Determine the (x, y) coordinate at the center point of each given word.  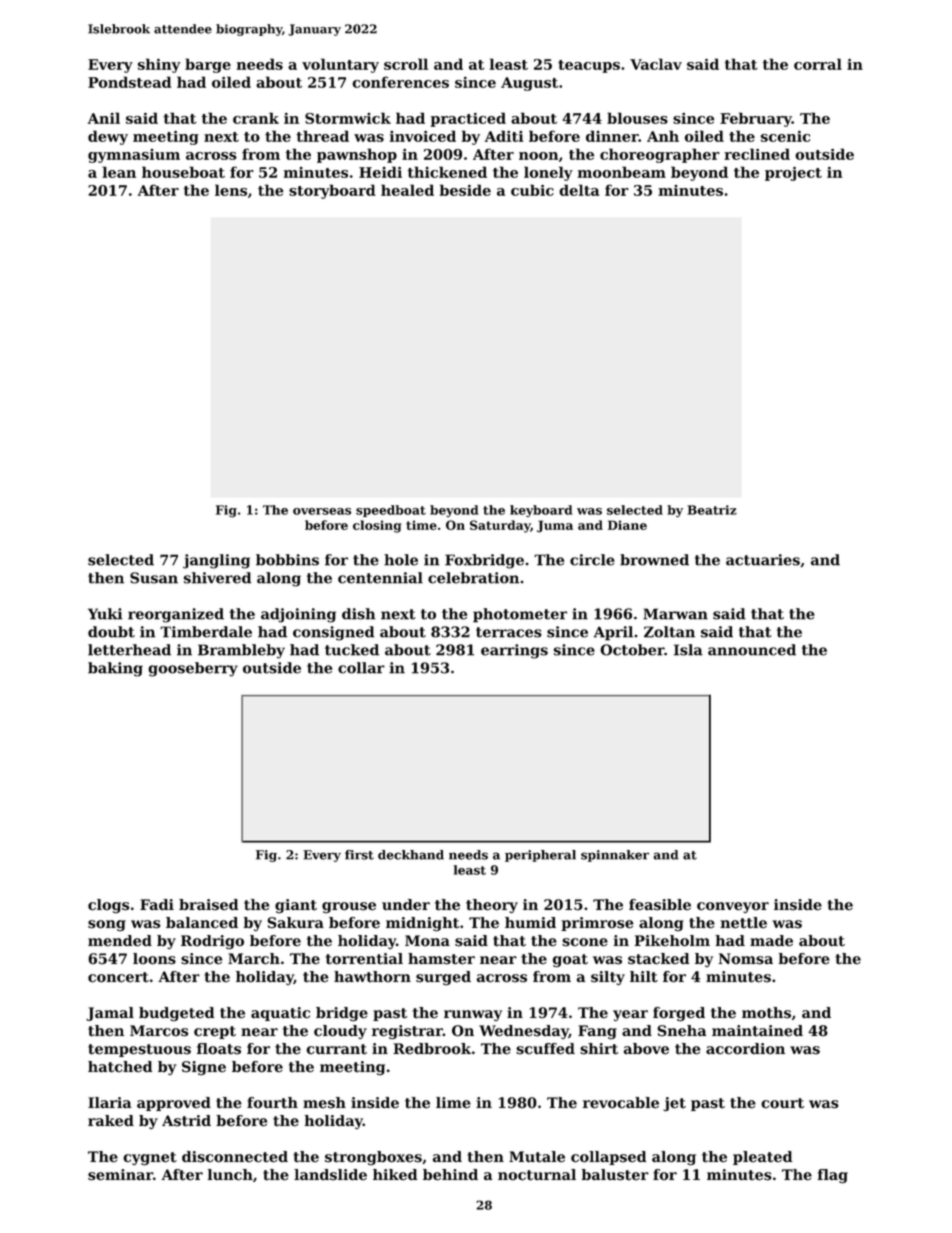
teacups (589, 66)
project (793, 174)
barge (208, 65)
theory (492, 906)
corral (818, 64)
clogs (108, 906)
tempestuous (139, 1050)
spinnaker (615, 856)
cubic (532, 190)
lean (119, 172)
